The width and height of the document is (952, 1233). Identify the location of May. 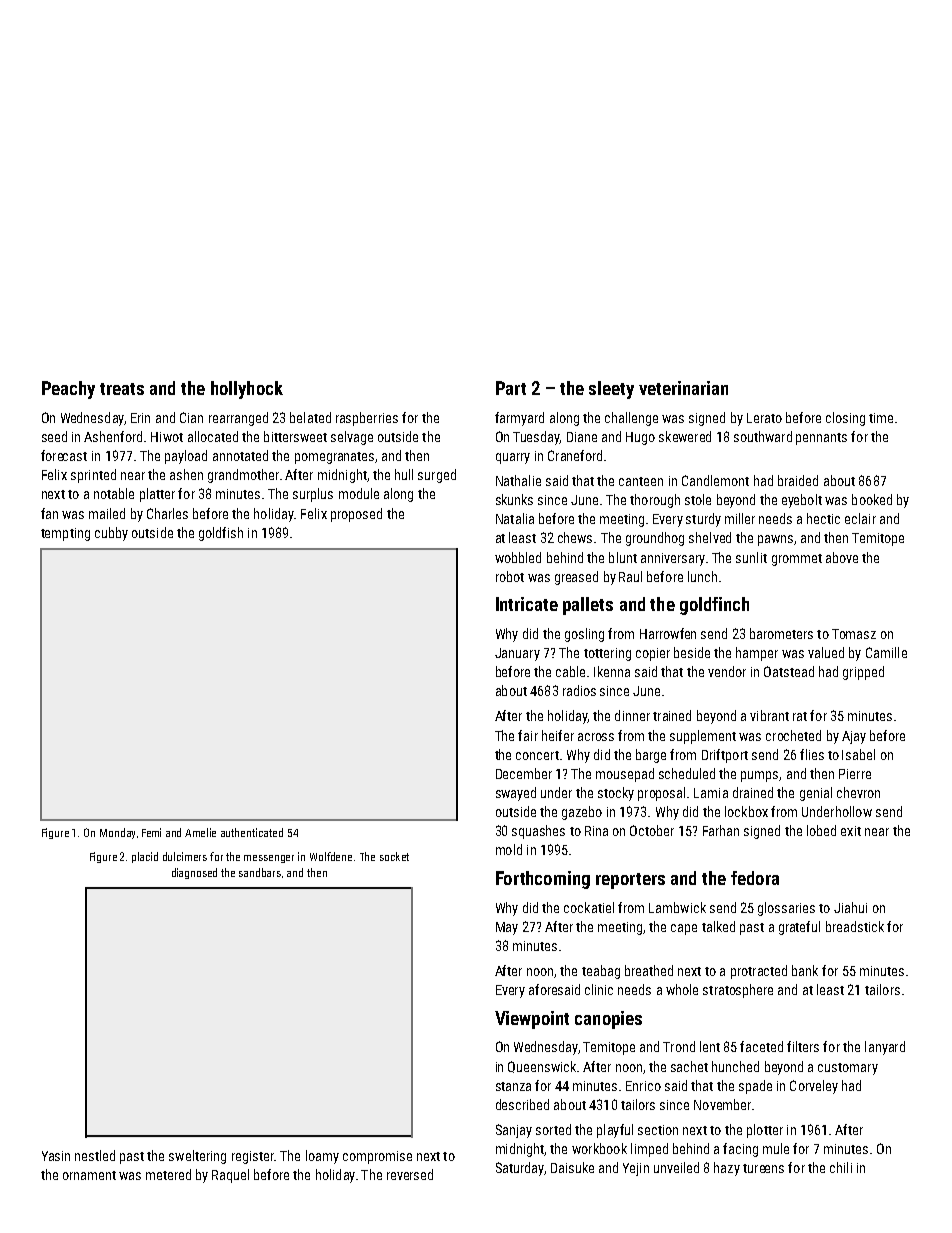
(507, 928).
